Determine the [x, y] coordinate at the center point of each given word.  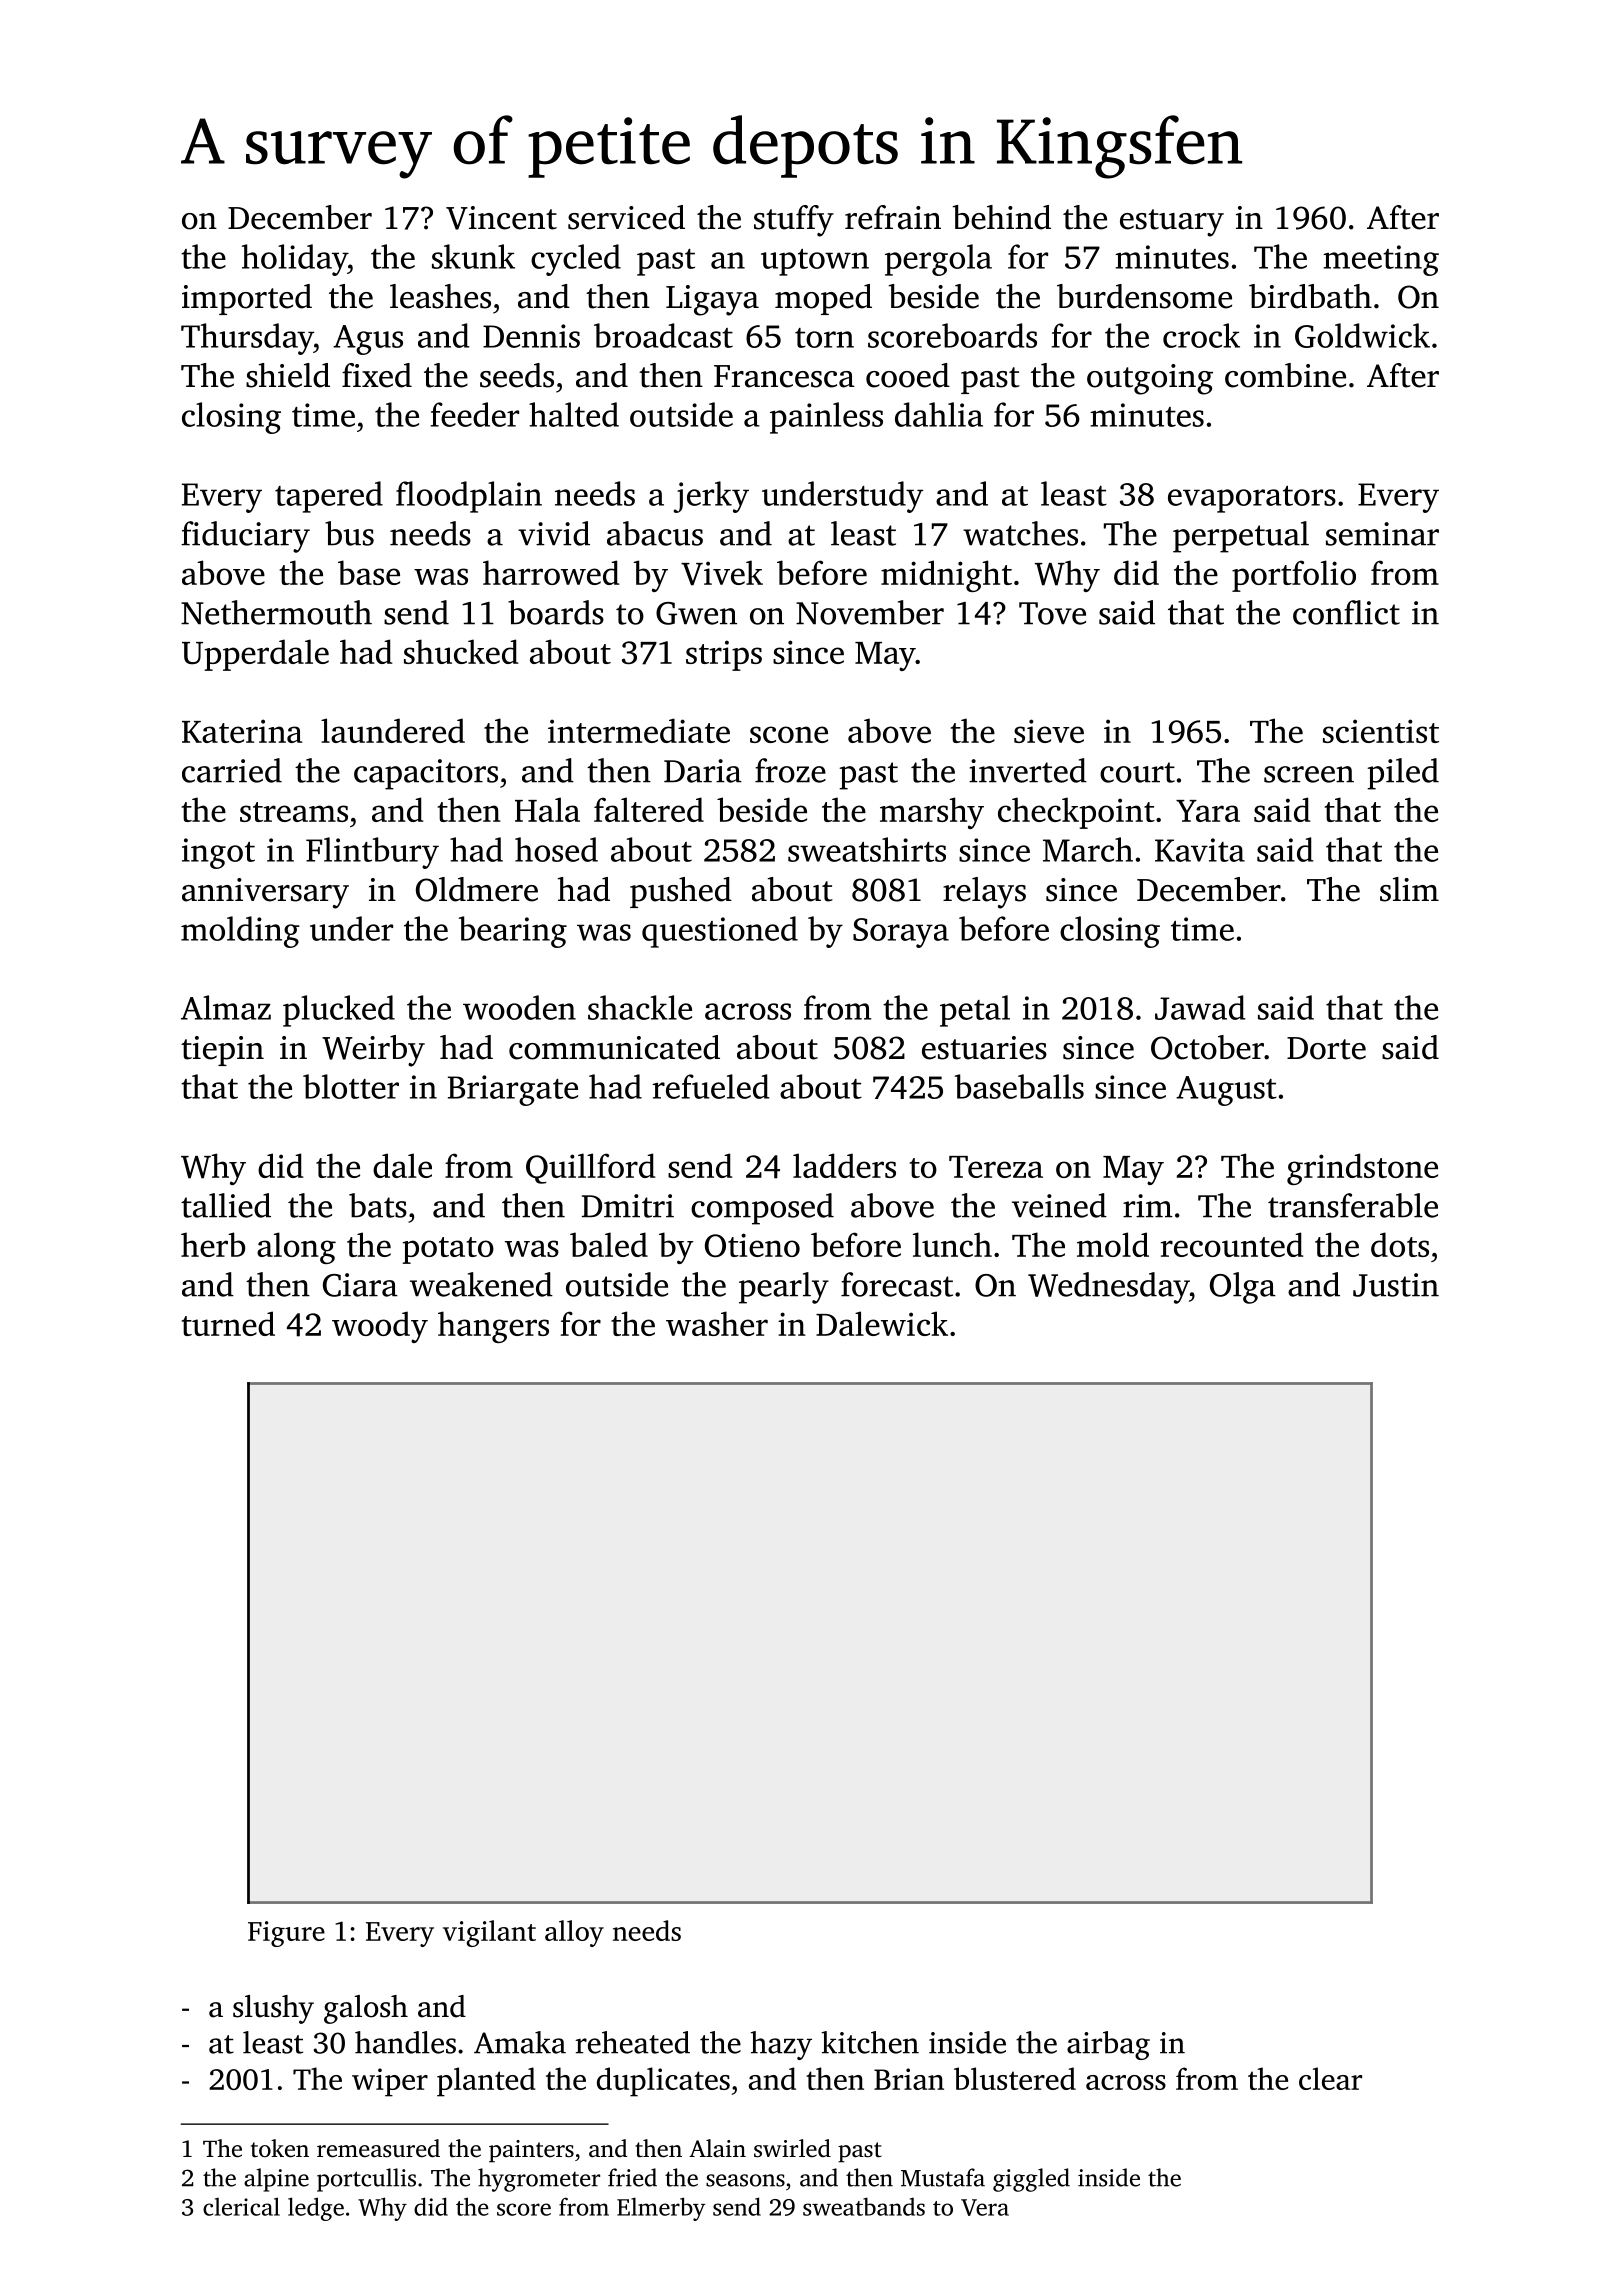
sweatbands [864, 2206]
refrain [893, 217]
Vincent [501, 218]
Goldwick [1362, 335]
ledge [316, 2209]
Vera [985, 2207]
